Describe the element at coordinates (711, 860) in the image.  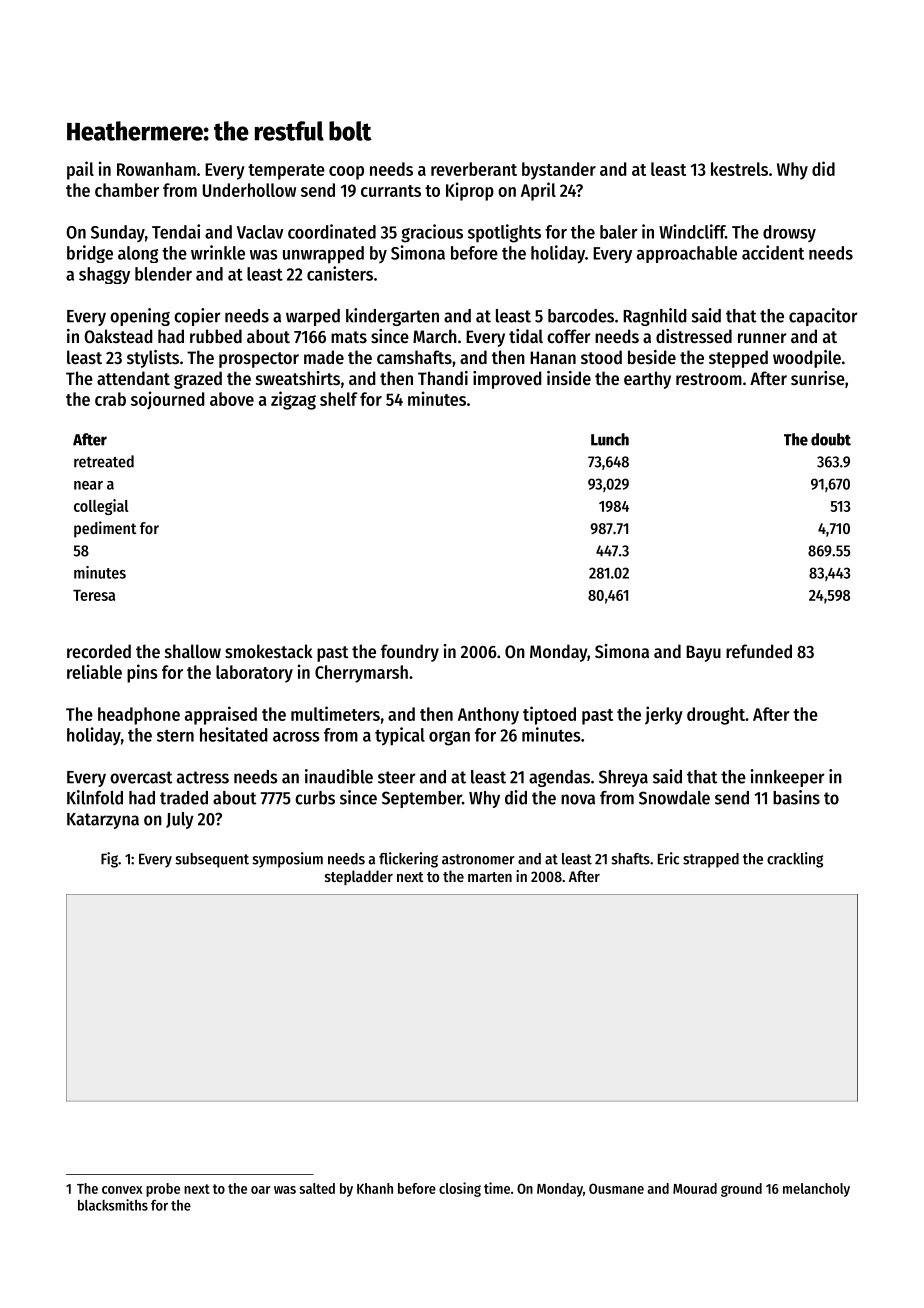
I see `strapped` at that location.
